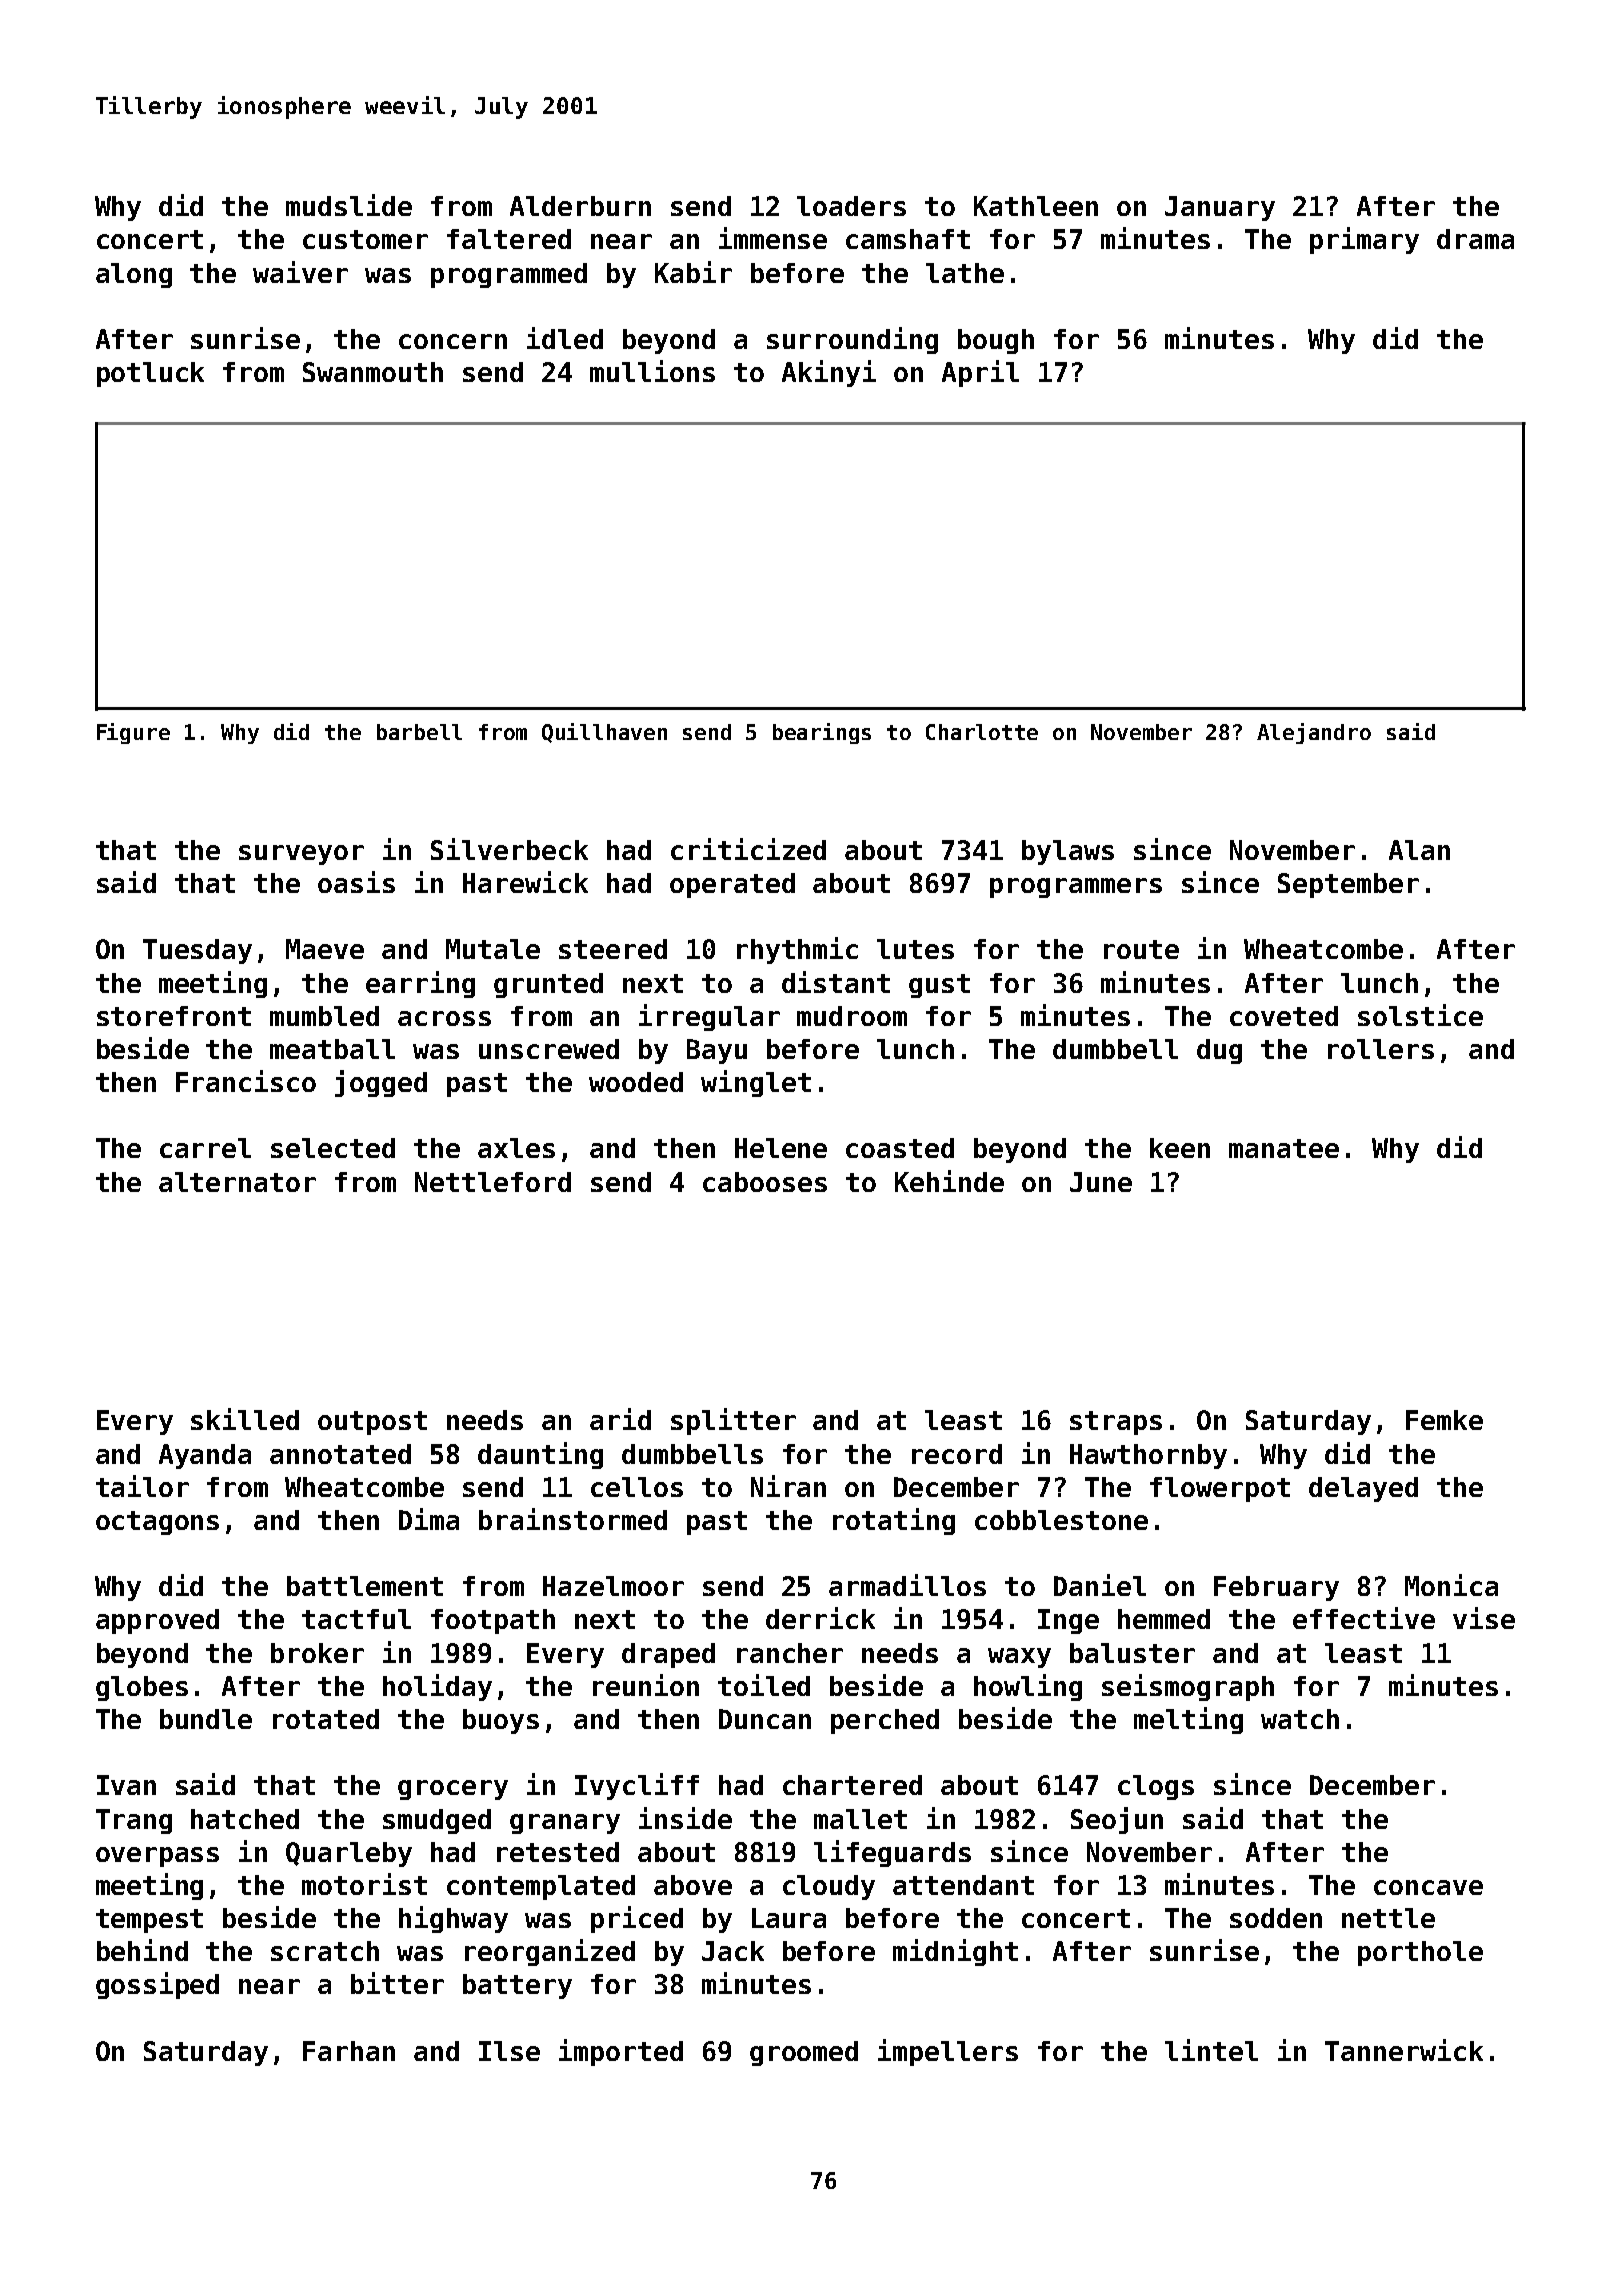  I want to click on behind, so click(142, 1950).
